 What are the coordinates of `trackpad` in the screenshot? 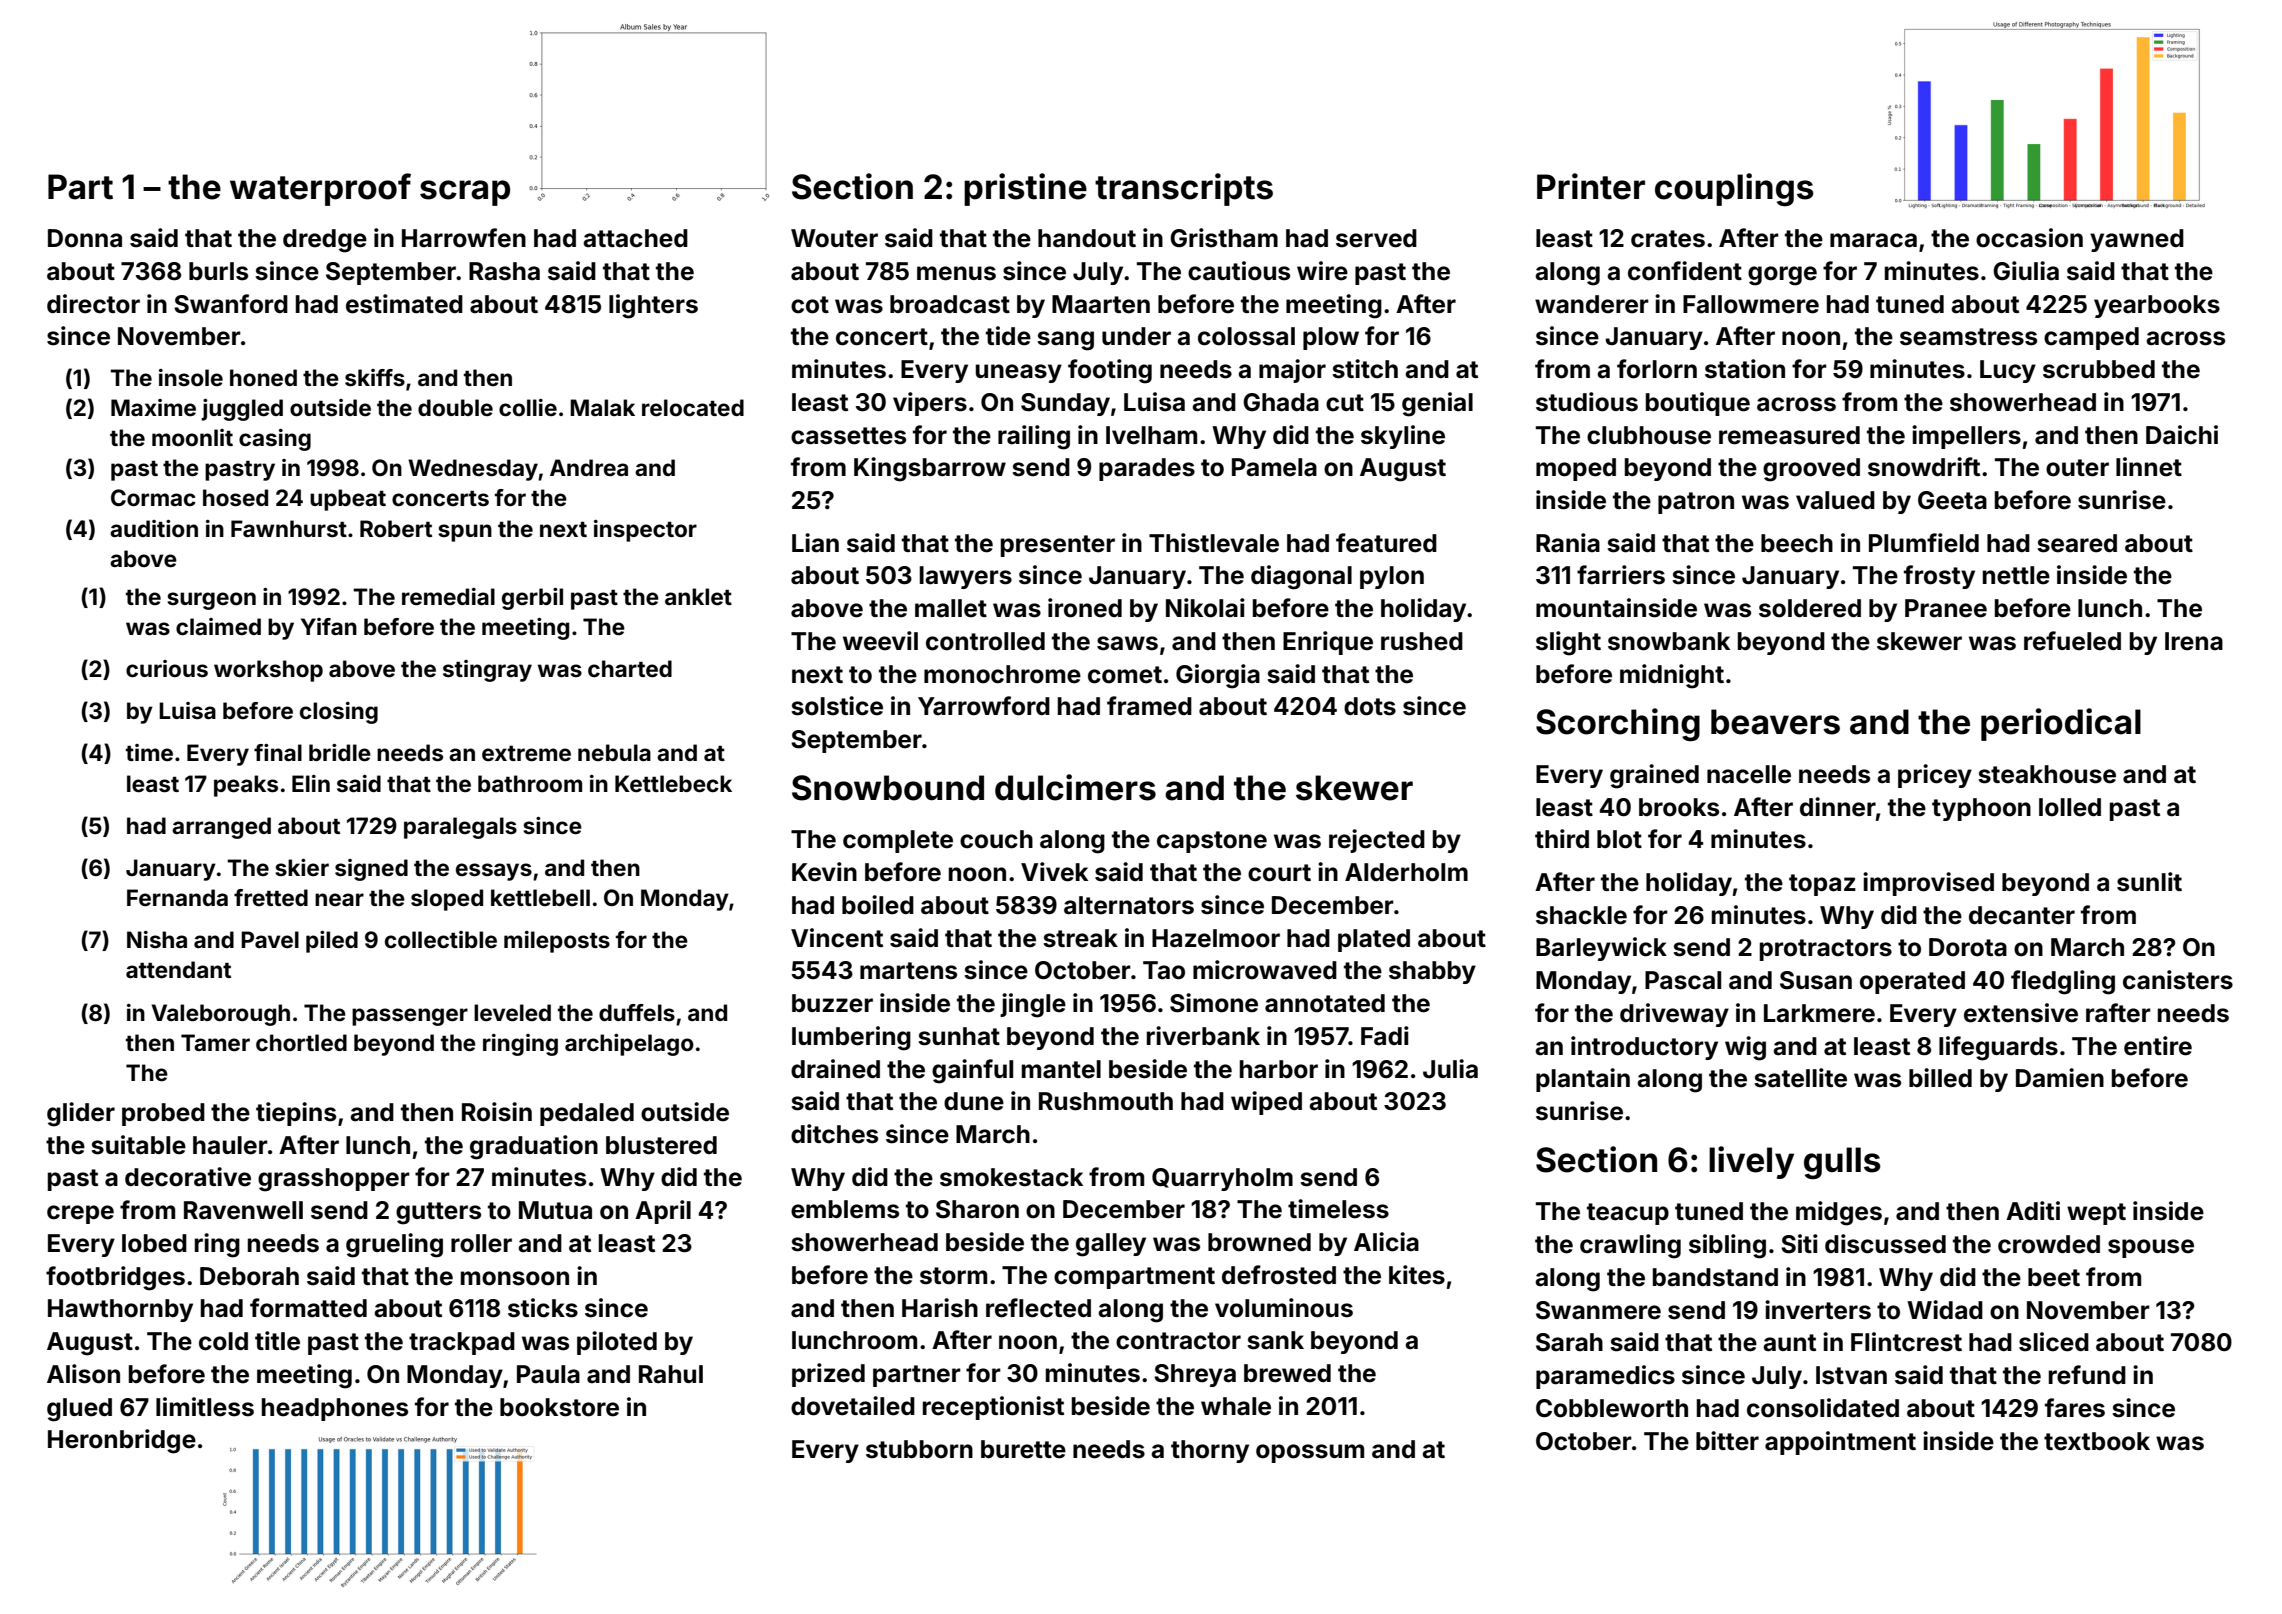 It's located at (462, 1343).
